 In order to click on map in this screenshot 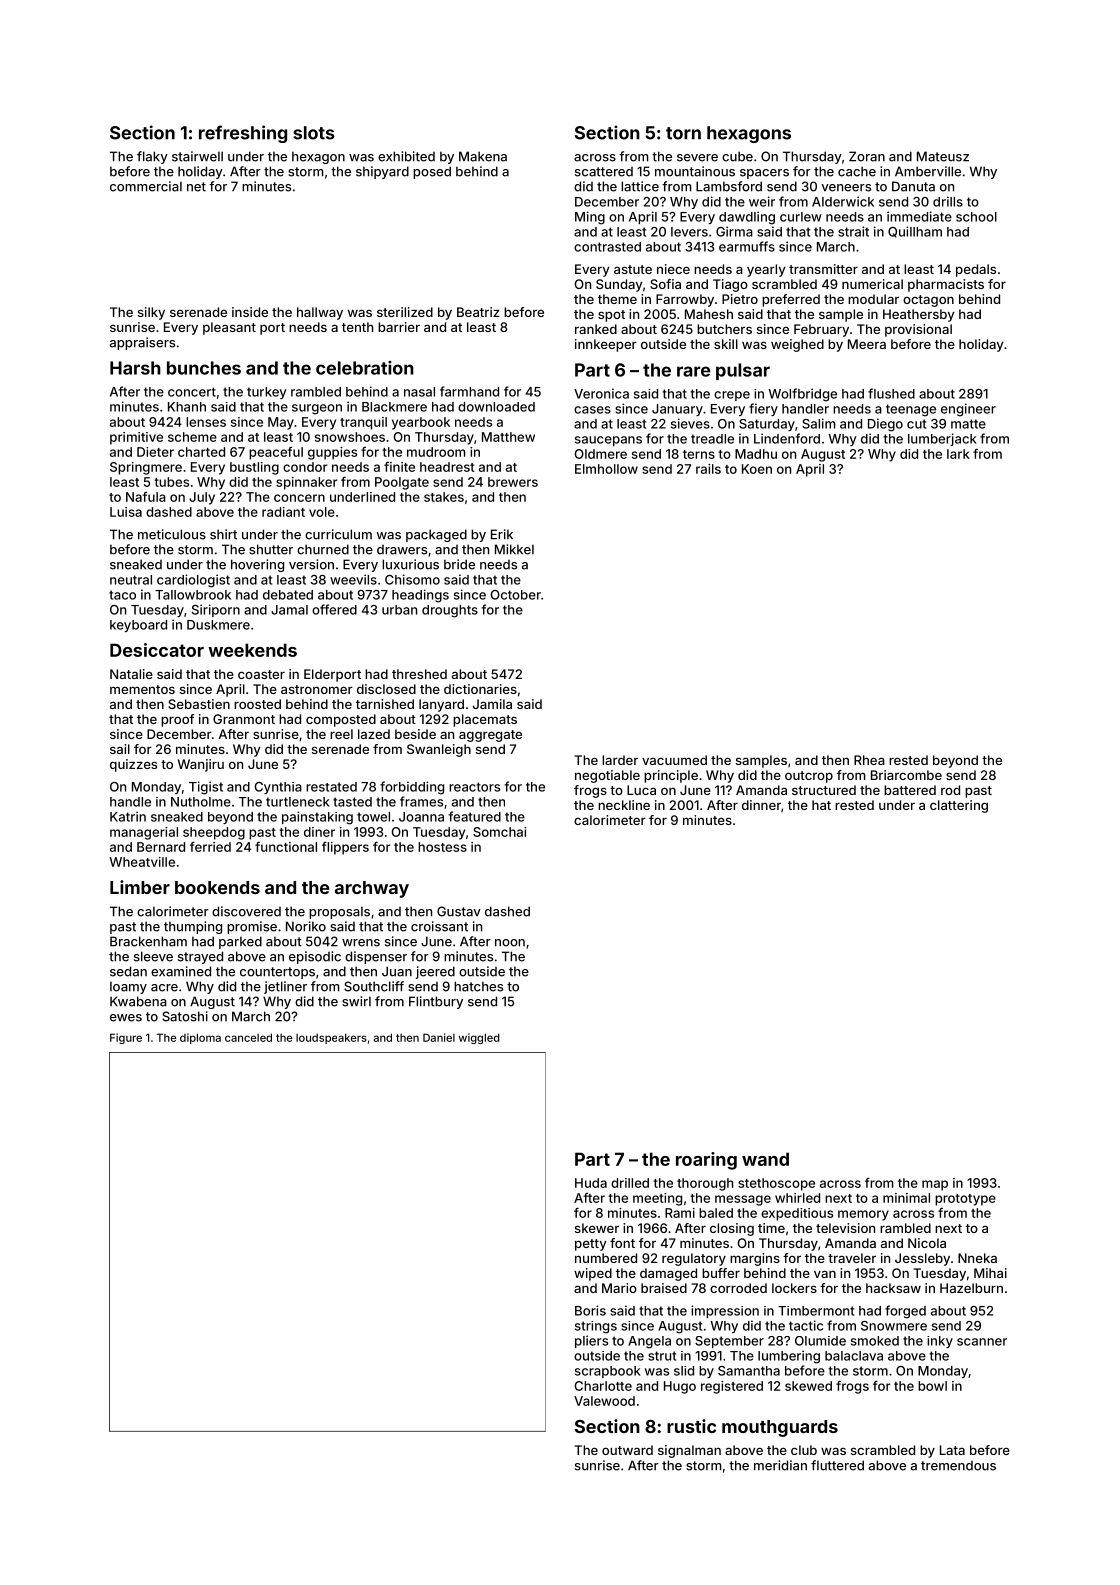, I will do `click(935, 1185)`.
